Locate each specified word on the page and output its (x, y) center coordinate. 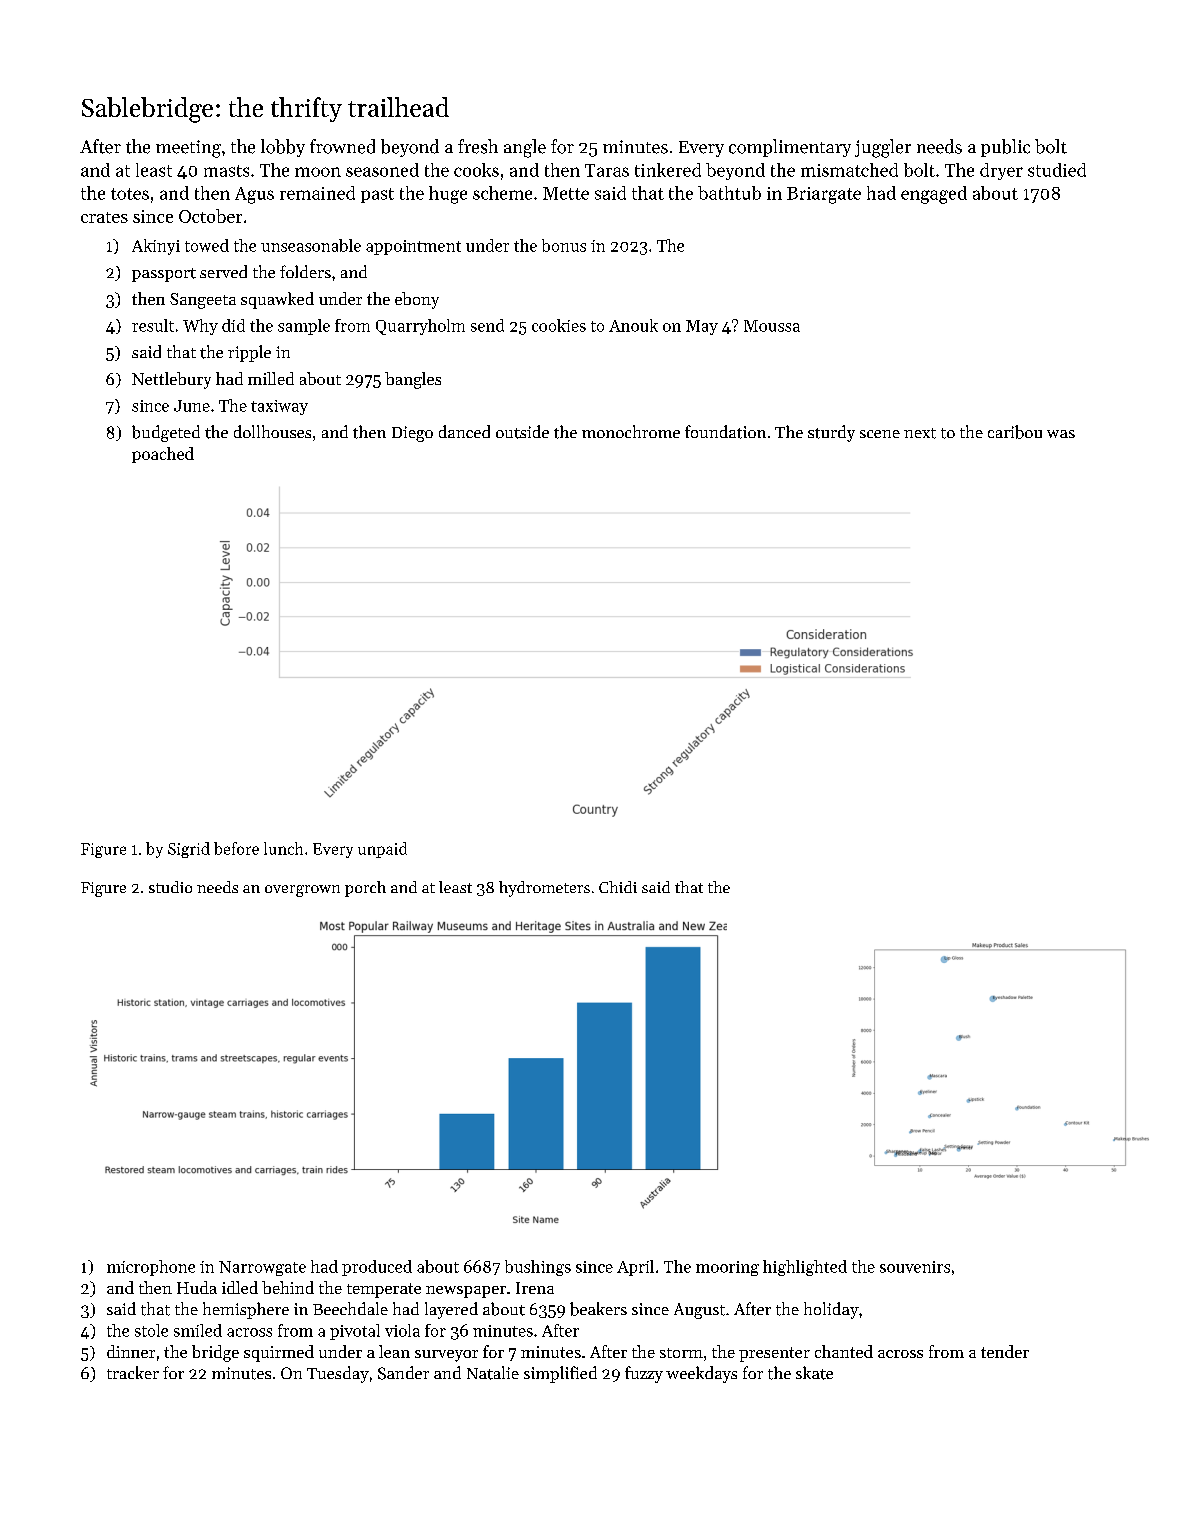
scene (880, 434)
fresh (478, 146)
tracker (133, 1372)
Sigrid (189, 850)
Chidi (618, 887)
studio (170, 887)
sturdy (831, 433)
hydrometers (544, 889)
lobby (283, 148)
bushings (538, 1268)
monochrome (631, 431)
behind (288, 1287)
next (920, 433)
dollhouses (272, 431)
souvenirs (915, 1267)
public (1005, 148)
